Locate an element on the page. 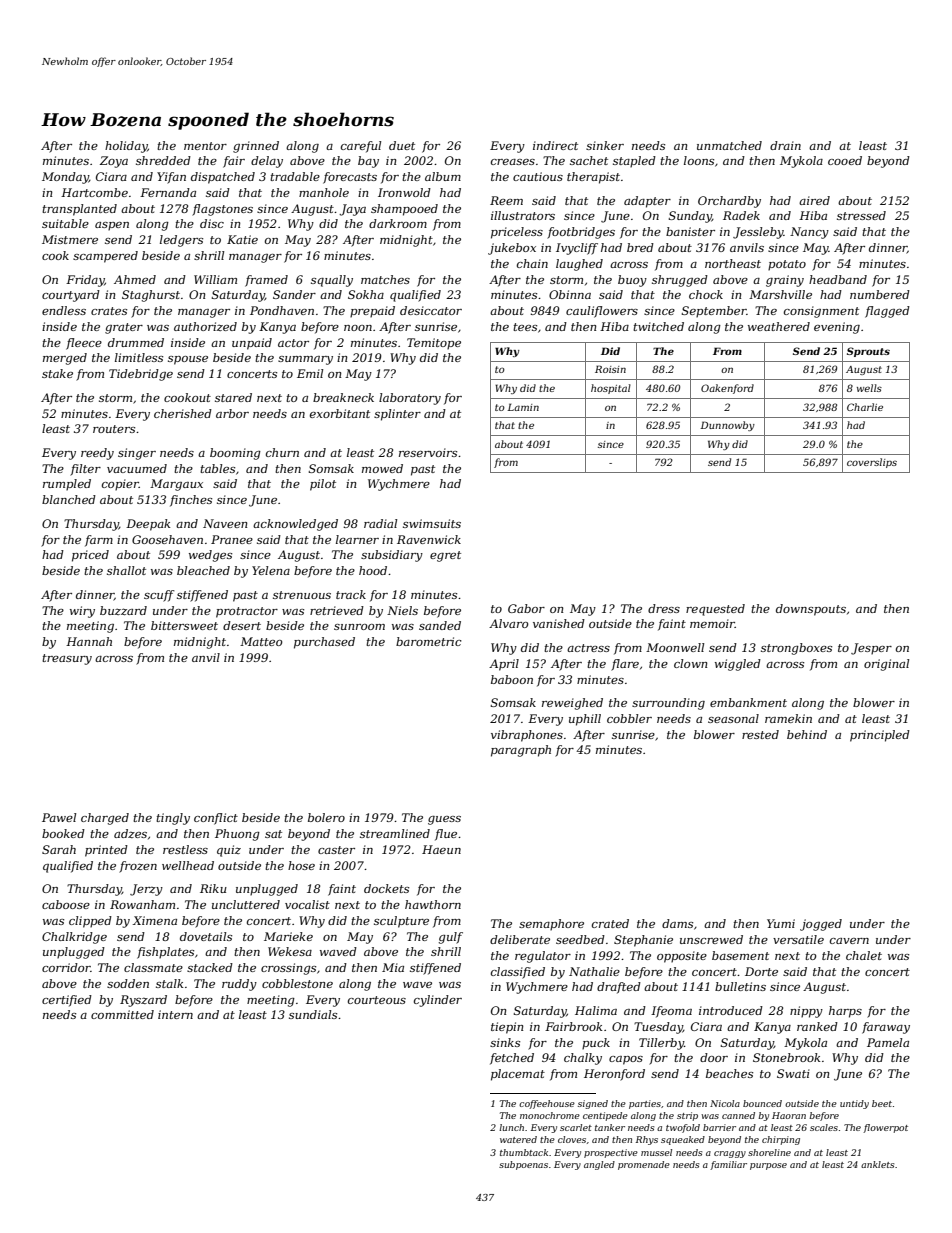 This document has width=952, height=1233. drain is located at coordinates (785, 145).
